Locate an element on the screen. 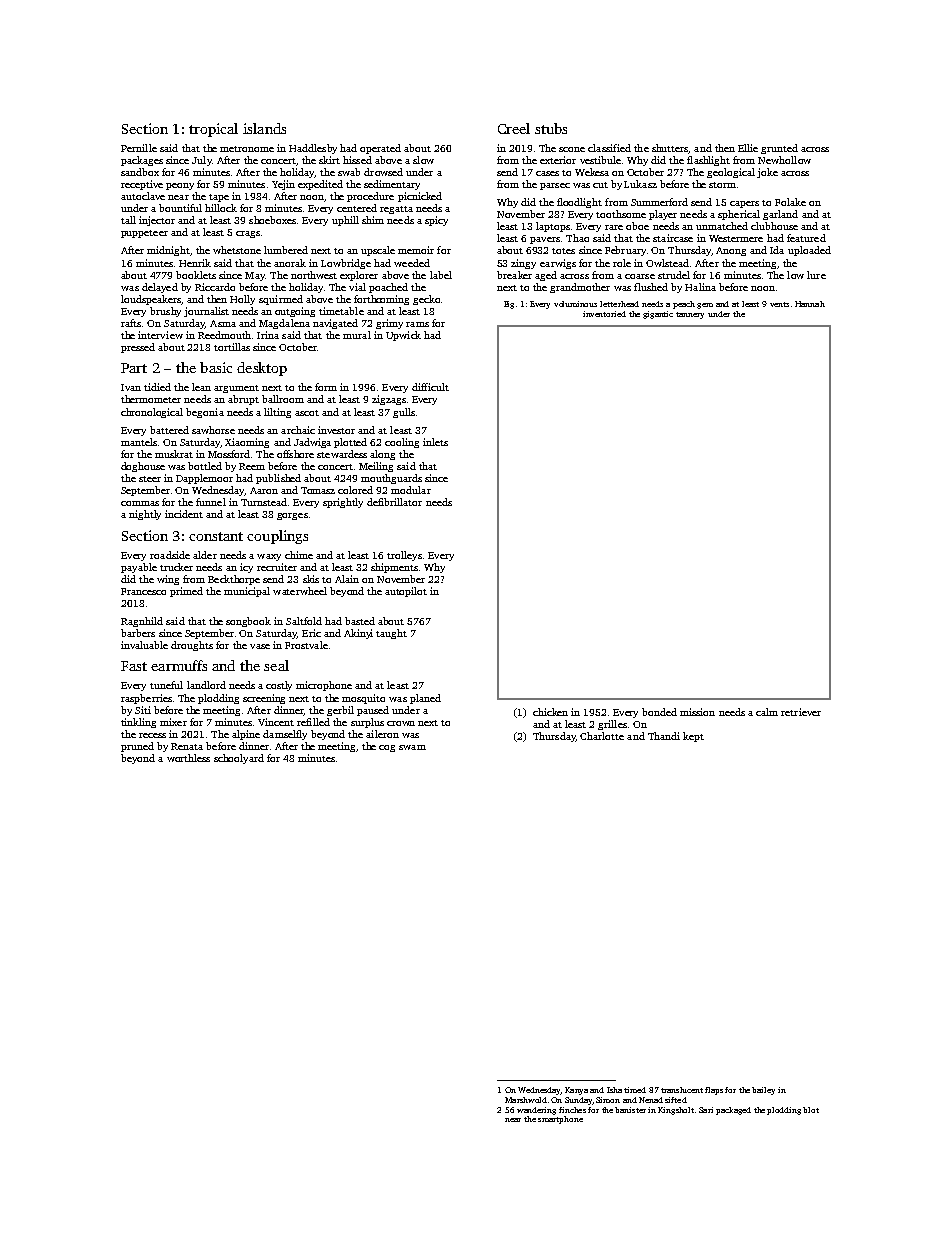 Image resolution: width=952 pixels, height=1233 pixels. Marshwold is located at coordinates (526, 1100).
